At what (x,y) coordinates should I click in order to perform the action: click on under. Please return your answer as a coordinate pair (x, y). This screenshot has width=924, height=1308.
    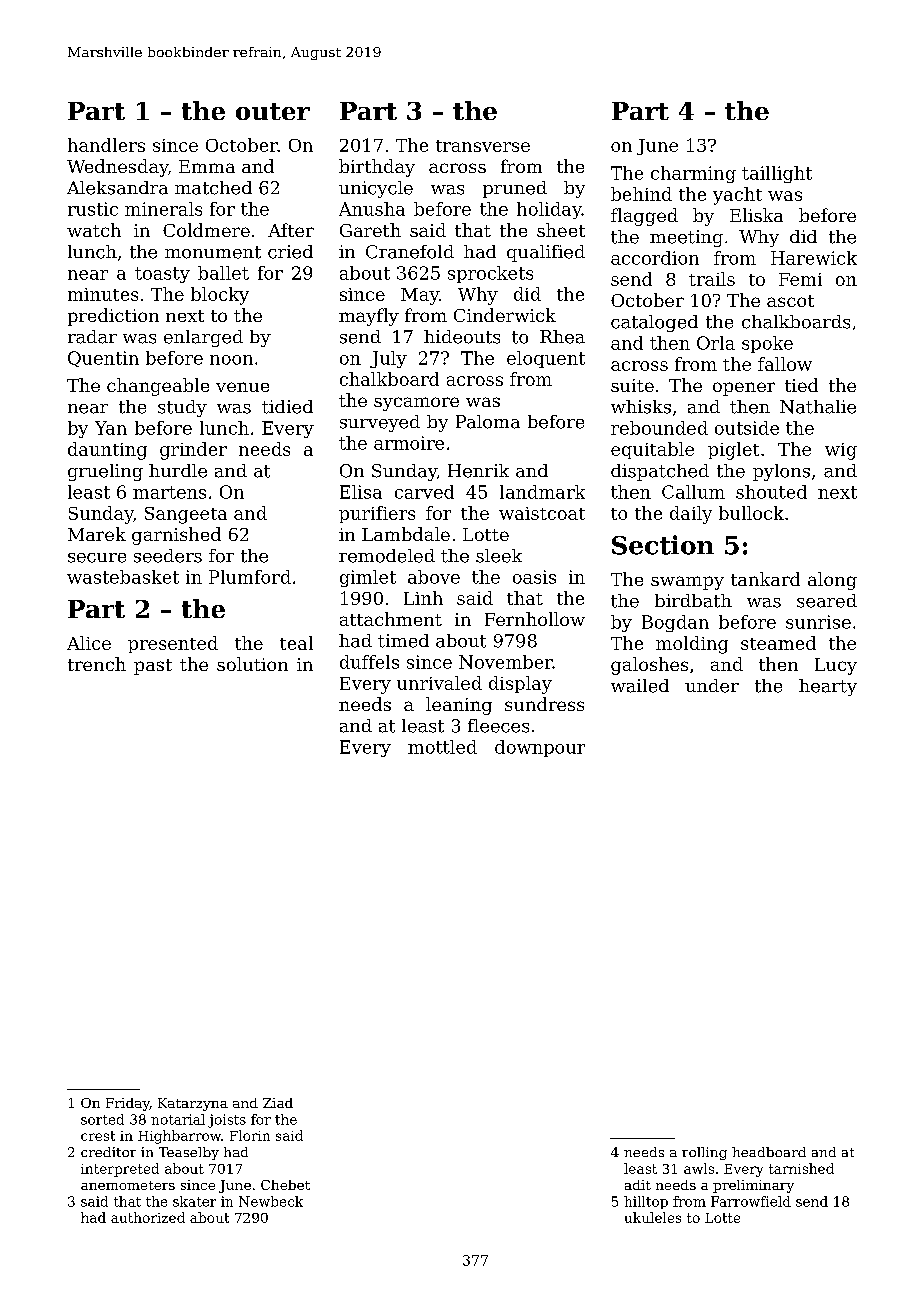
    Looking at the image, I should click on (712, 686).
